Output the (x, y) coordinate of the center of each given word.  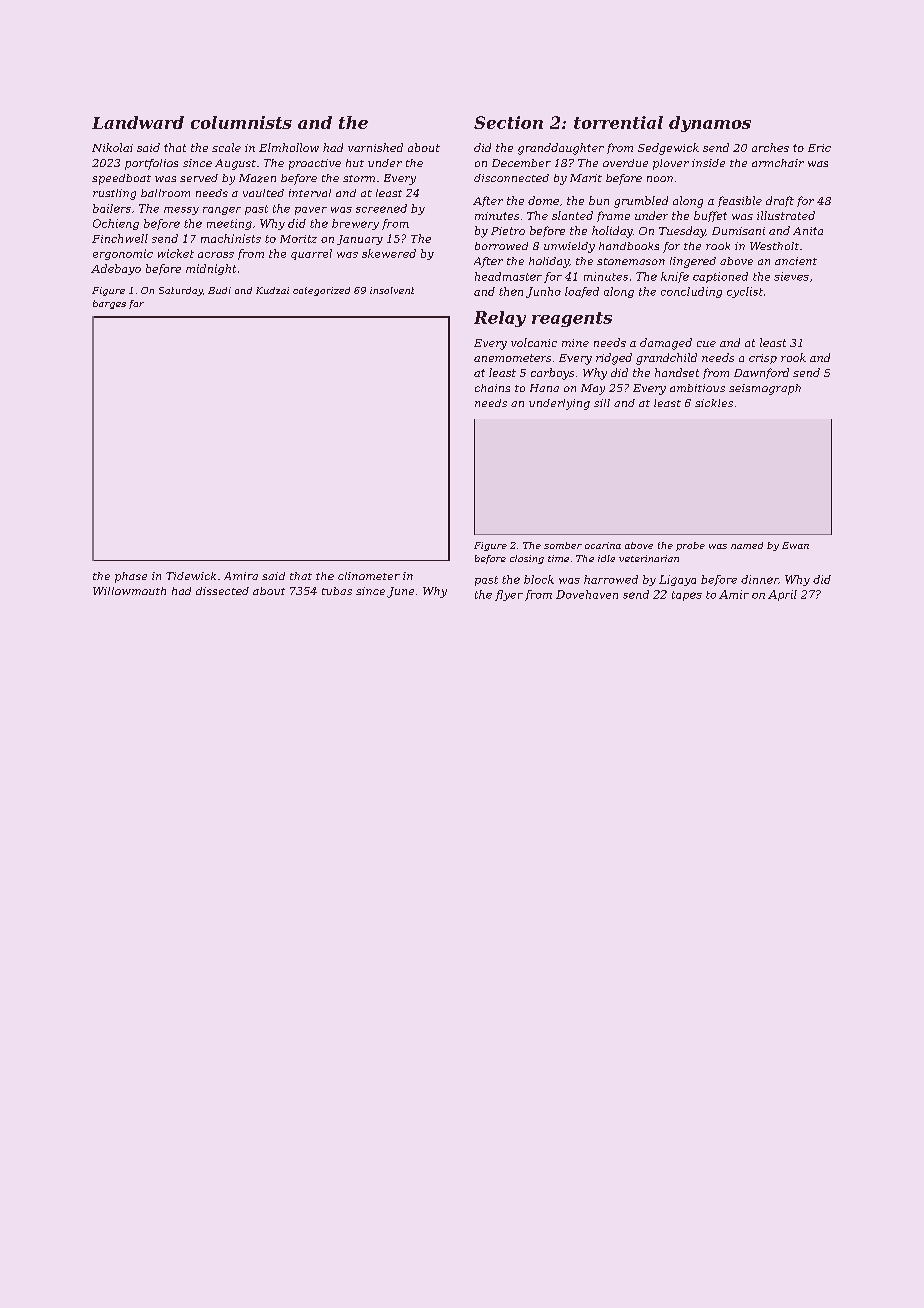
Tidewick (191, 576)
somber (563, 545)
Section (508, 122)
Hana (544, 388)
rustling (114, 194)
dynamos (710, 124)
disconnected (511, 178)
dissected (222, 591)
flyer (509, 595)
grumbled (641, 202)
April (782, 595)
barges (109, 304)
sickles (714, 403)
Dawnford (761, 373)
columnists (241, 122)
